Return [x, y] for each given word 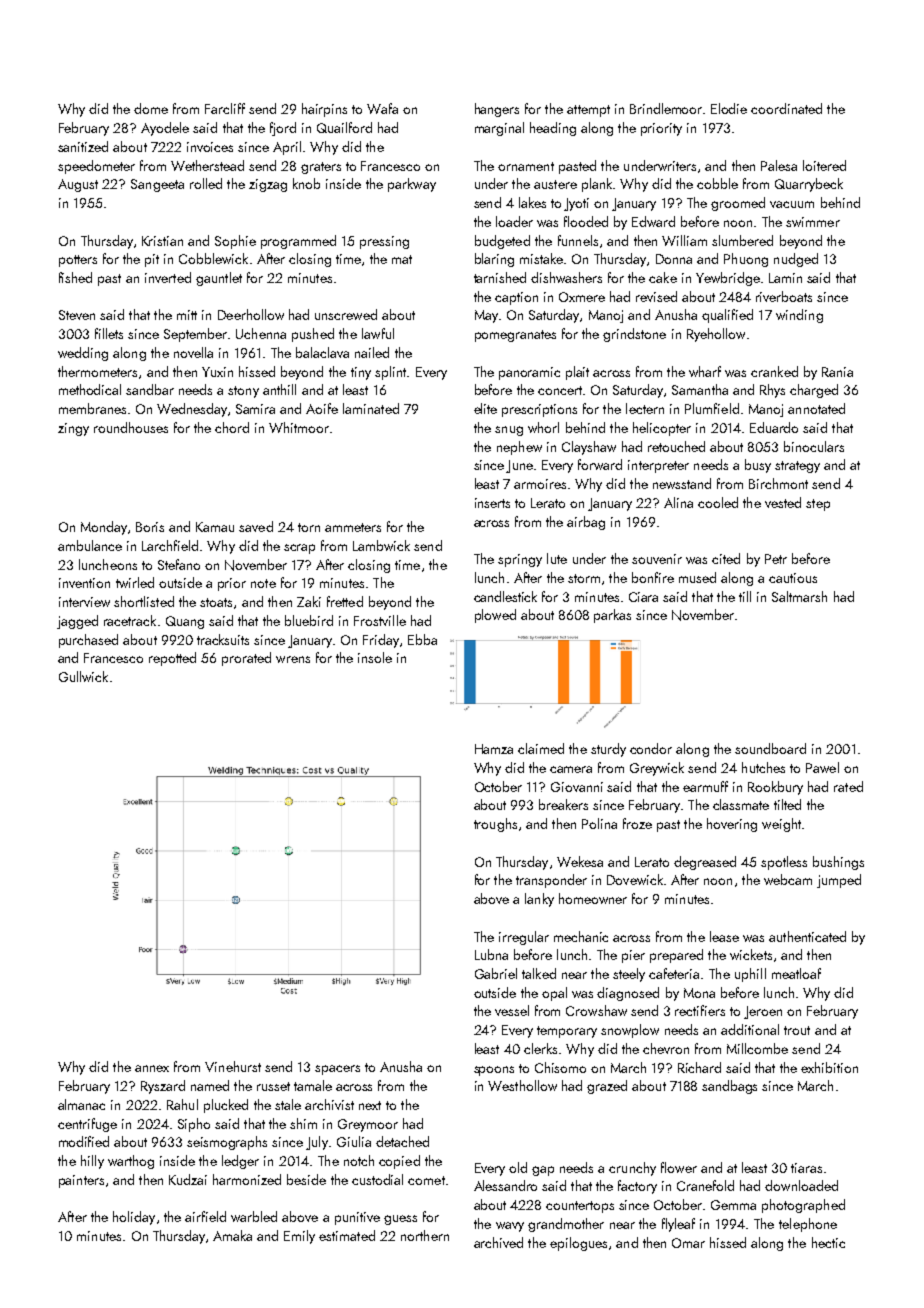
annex [152, 1068]
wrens [293, 659]
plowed [495, 616]
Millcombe [757, 1048]
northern [425, 1235]
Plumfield [712, 408]
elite [485, 408]
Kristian [162, 241]
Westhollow [522, 1085]
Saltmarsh [799, 596]
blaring [494, 260]
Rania [837, 372]
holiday [134, 1218]
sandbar [150, 389]
